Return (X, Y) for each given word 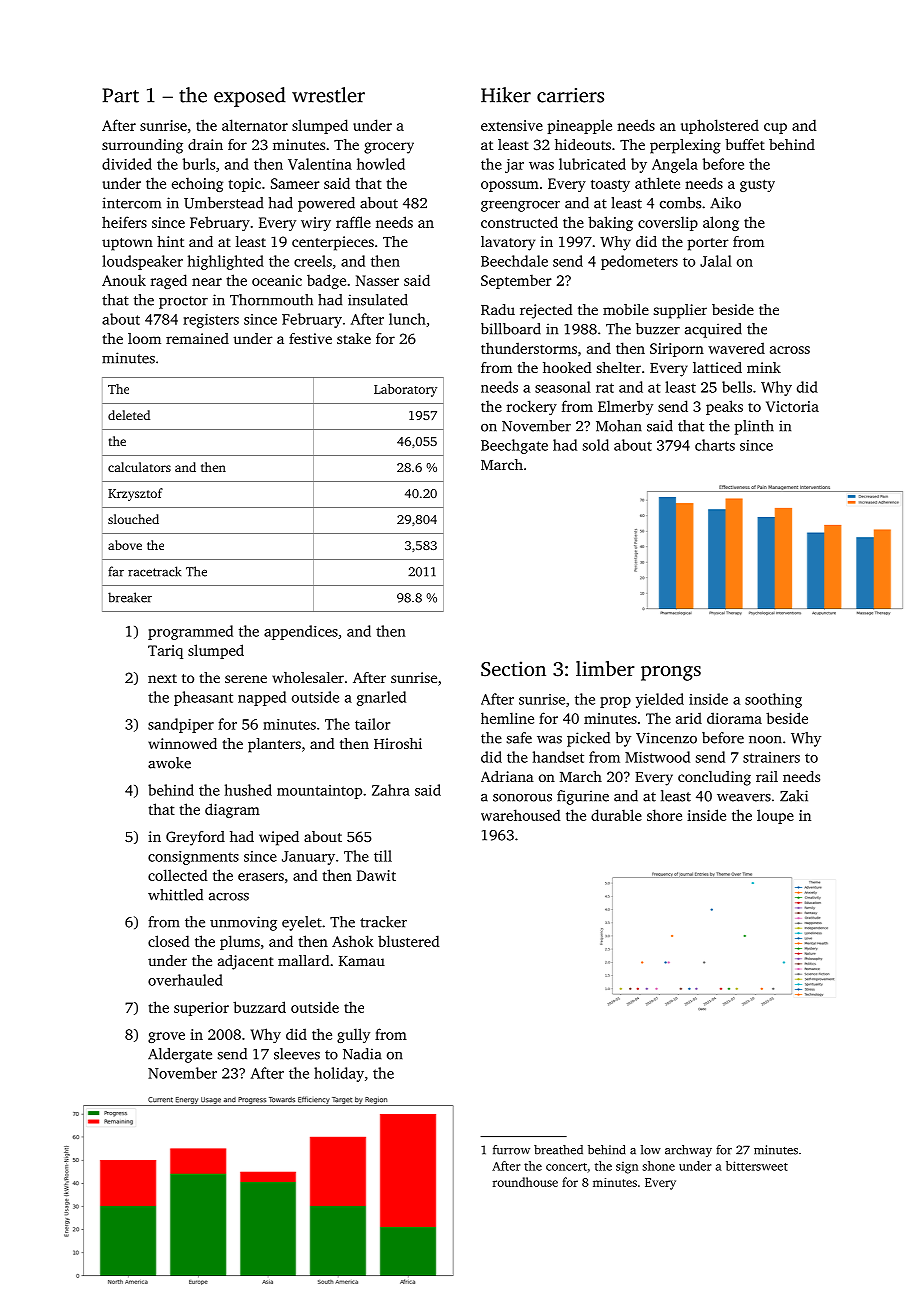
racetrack (154, 571)
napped (262, 698)
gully (353, 1035)
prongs (671, 673)
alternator (255, 125)
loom (144, 338)
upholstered (720, 126)
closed (168, 941)
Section (513, 669)
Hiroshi (398, 743)
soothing (773, 700)
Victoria (792, 406)
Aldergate (180, 1055)
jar (514, 166)
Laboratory (405, 390)
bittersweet (757, 1166)
